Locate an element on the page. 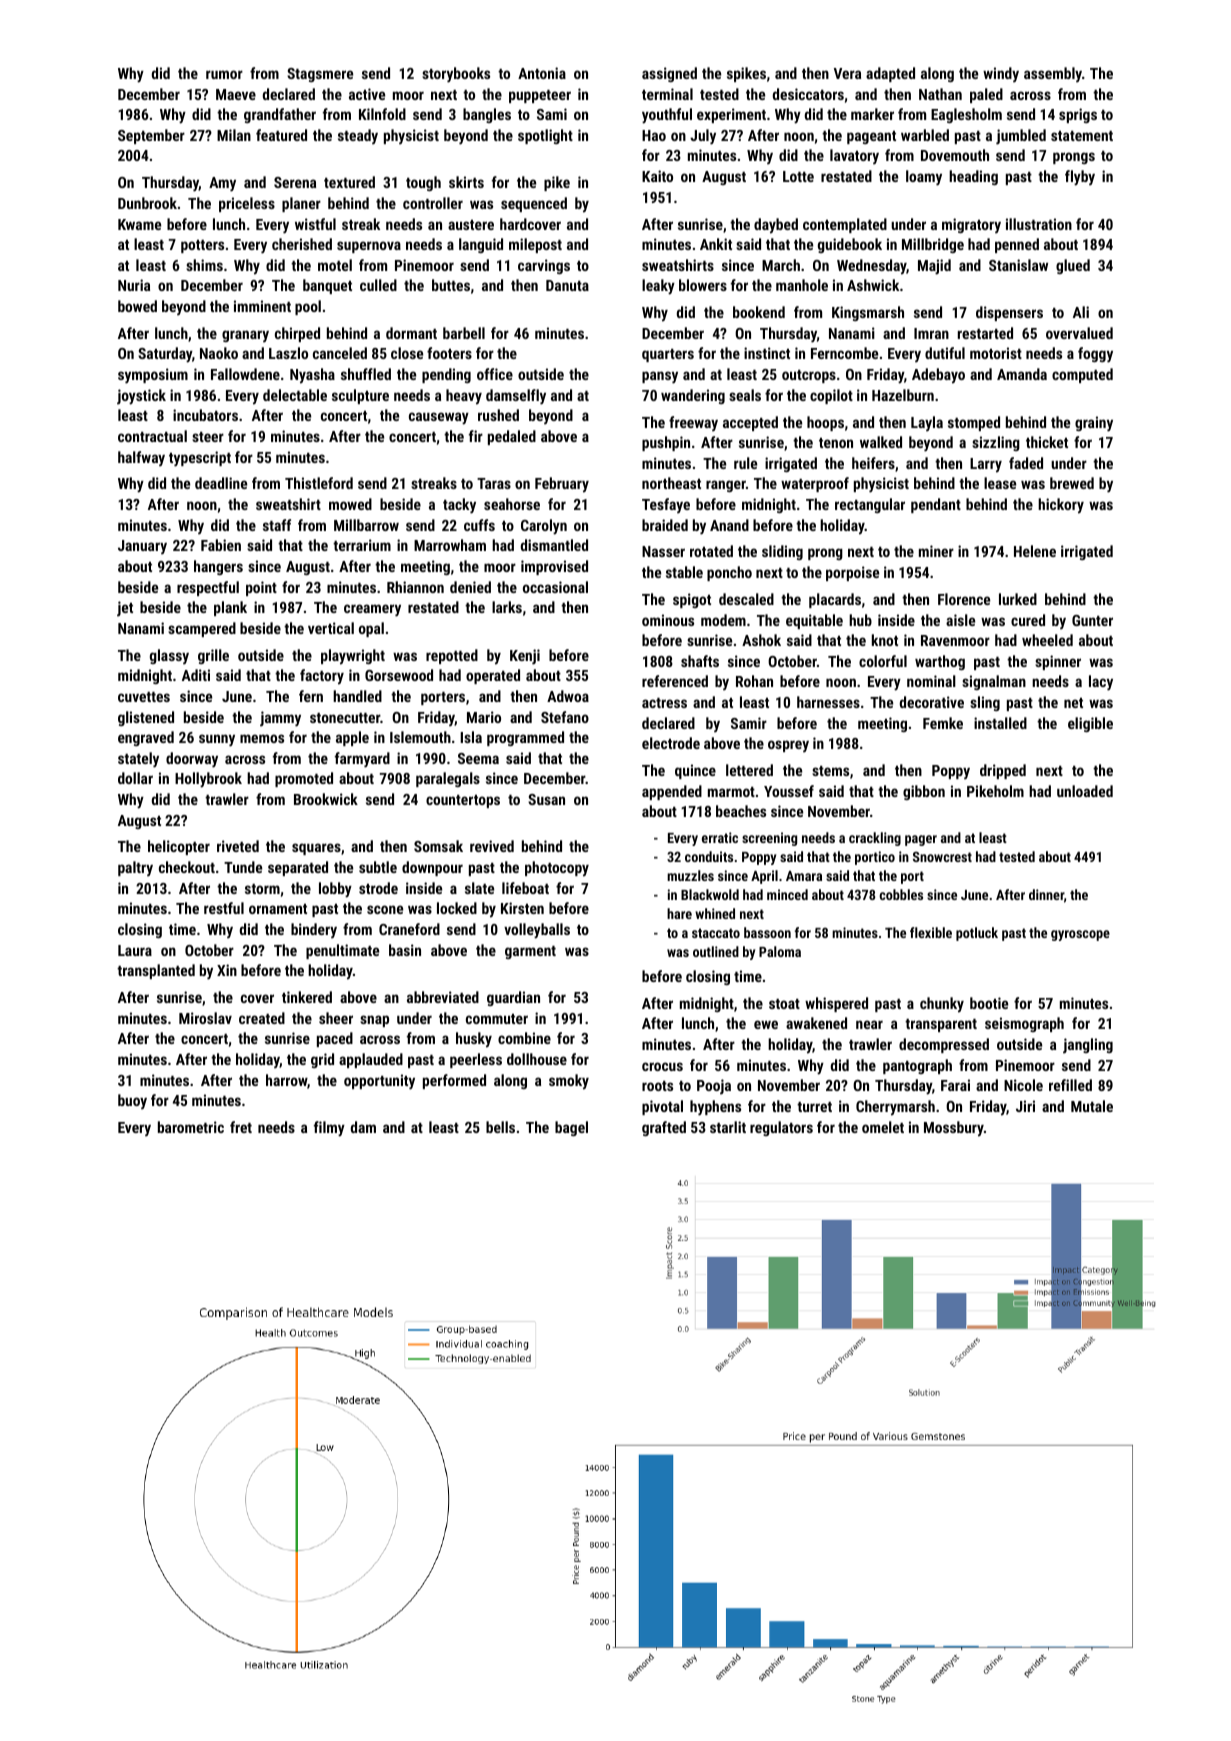  assembly is located at coordinates (1053, 74).
